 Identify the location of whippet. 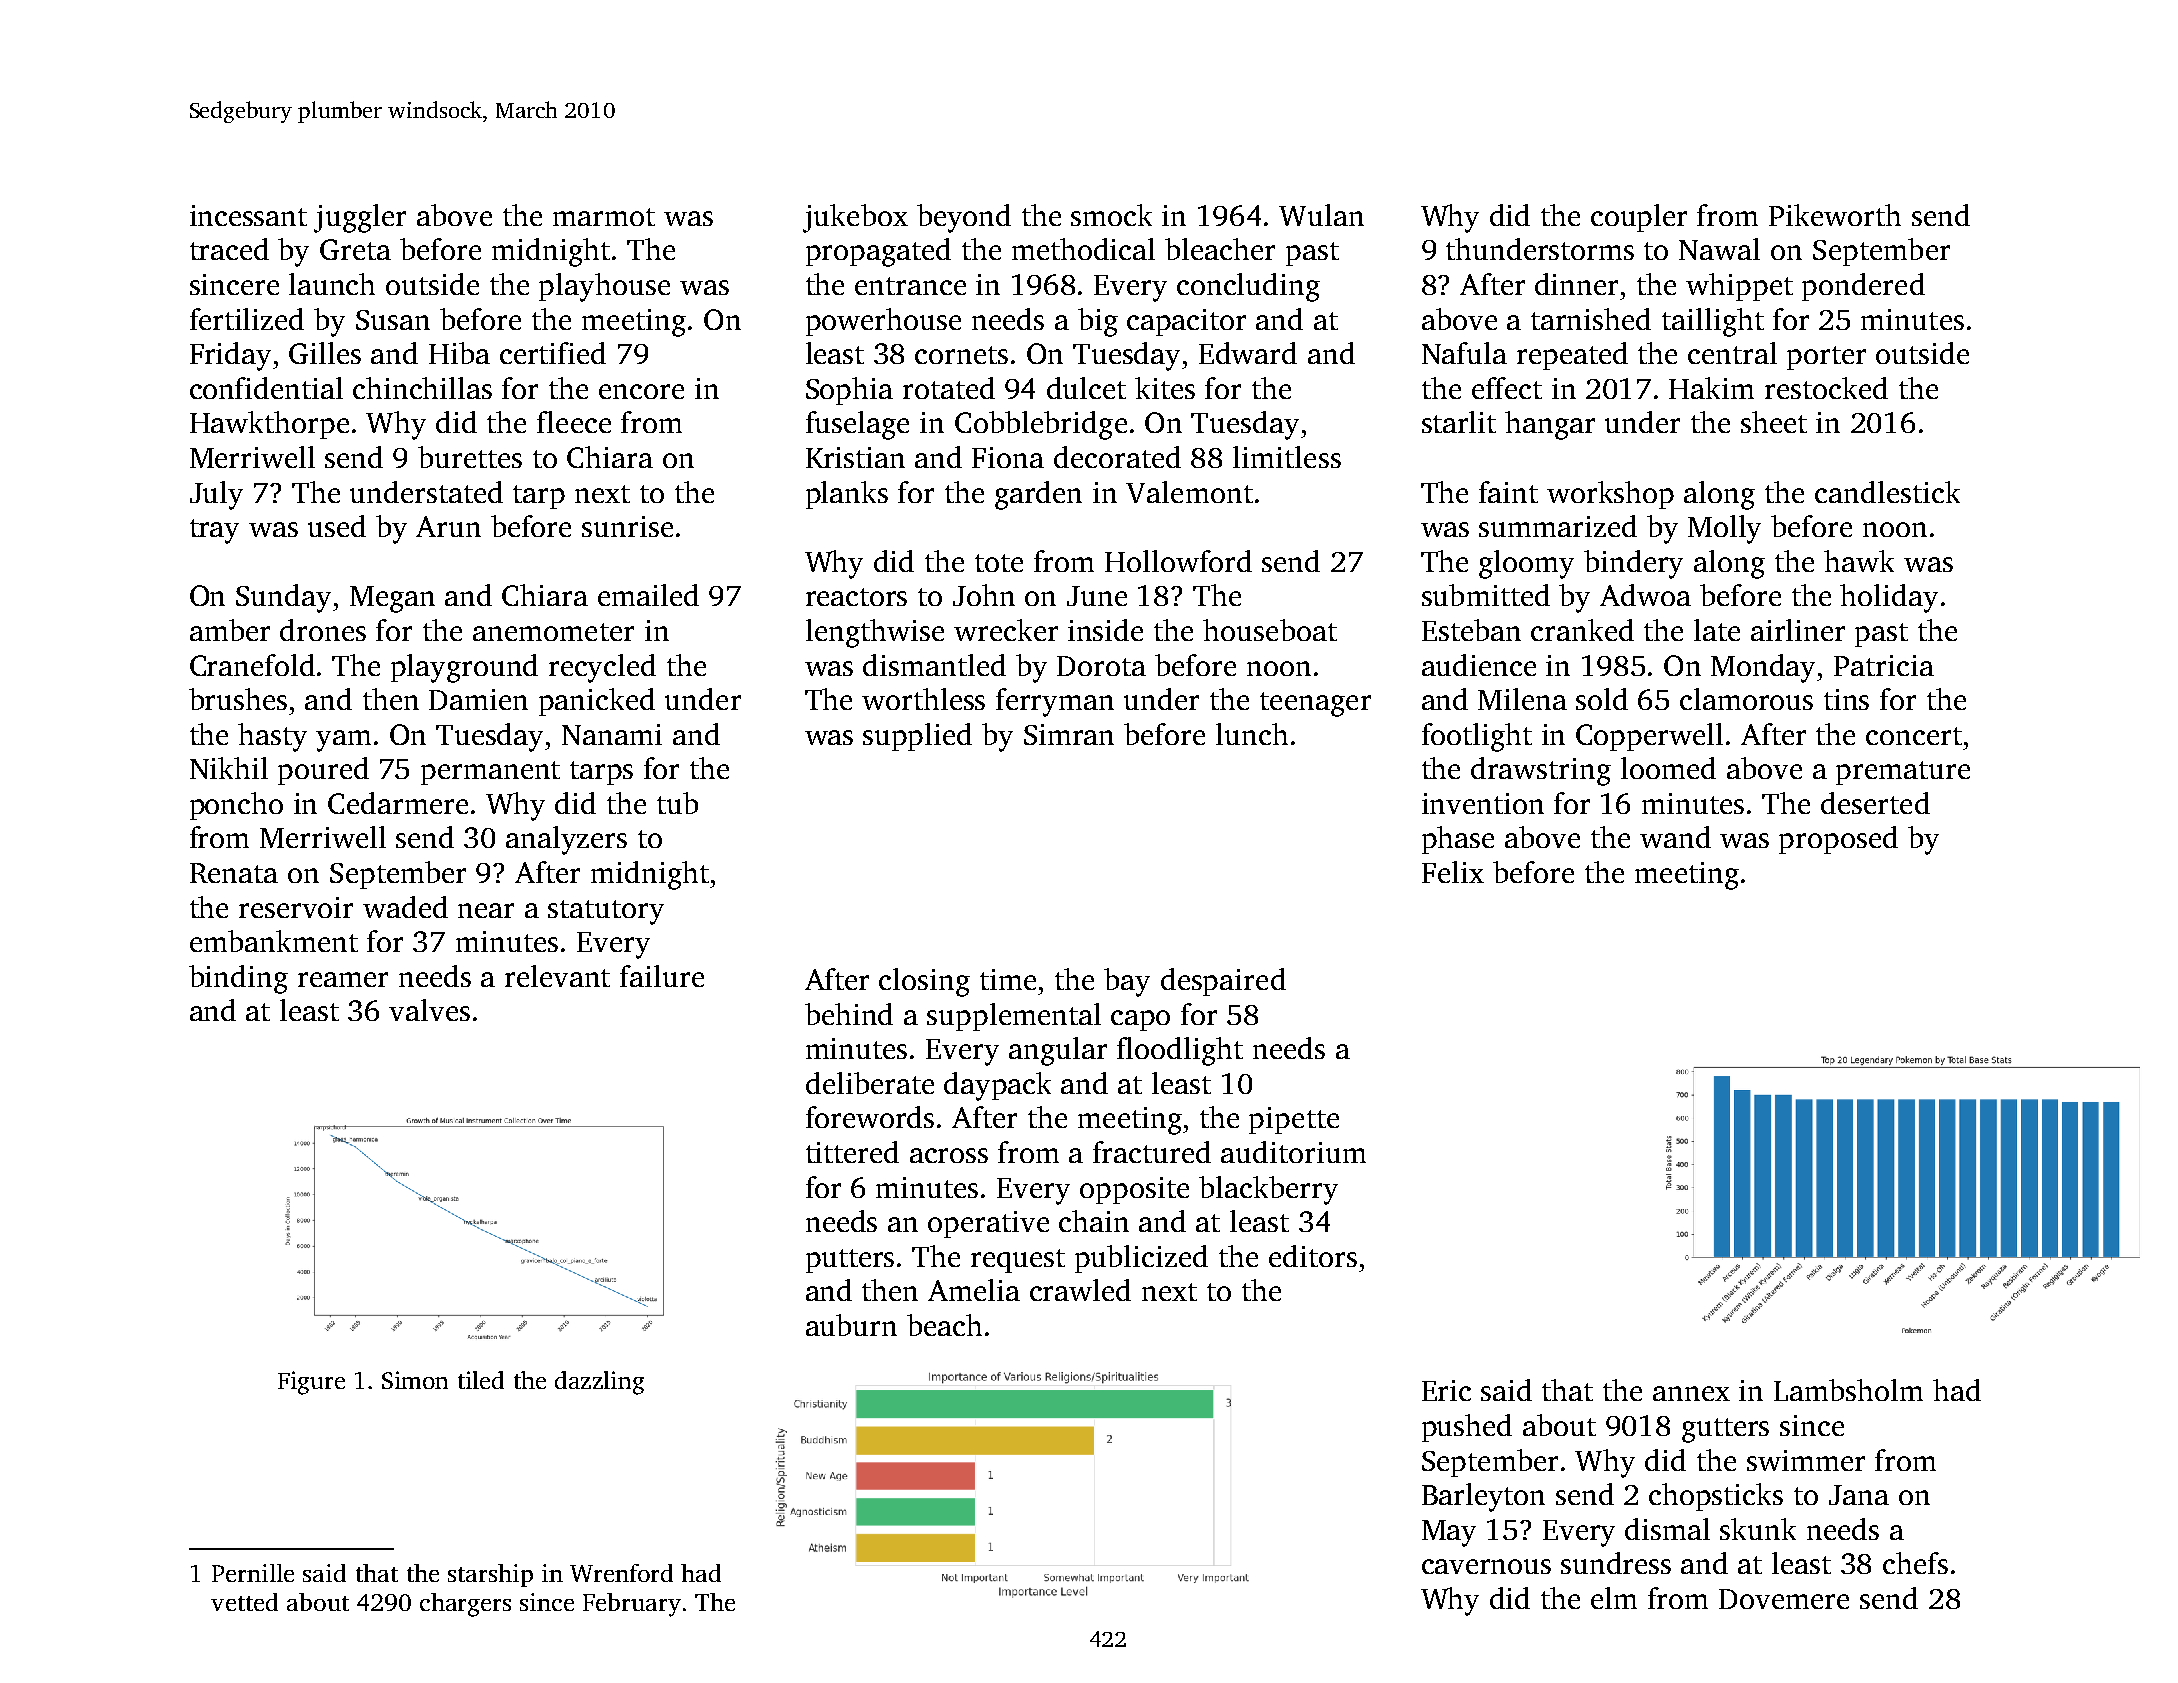
(1739, 287).
